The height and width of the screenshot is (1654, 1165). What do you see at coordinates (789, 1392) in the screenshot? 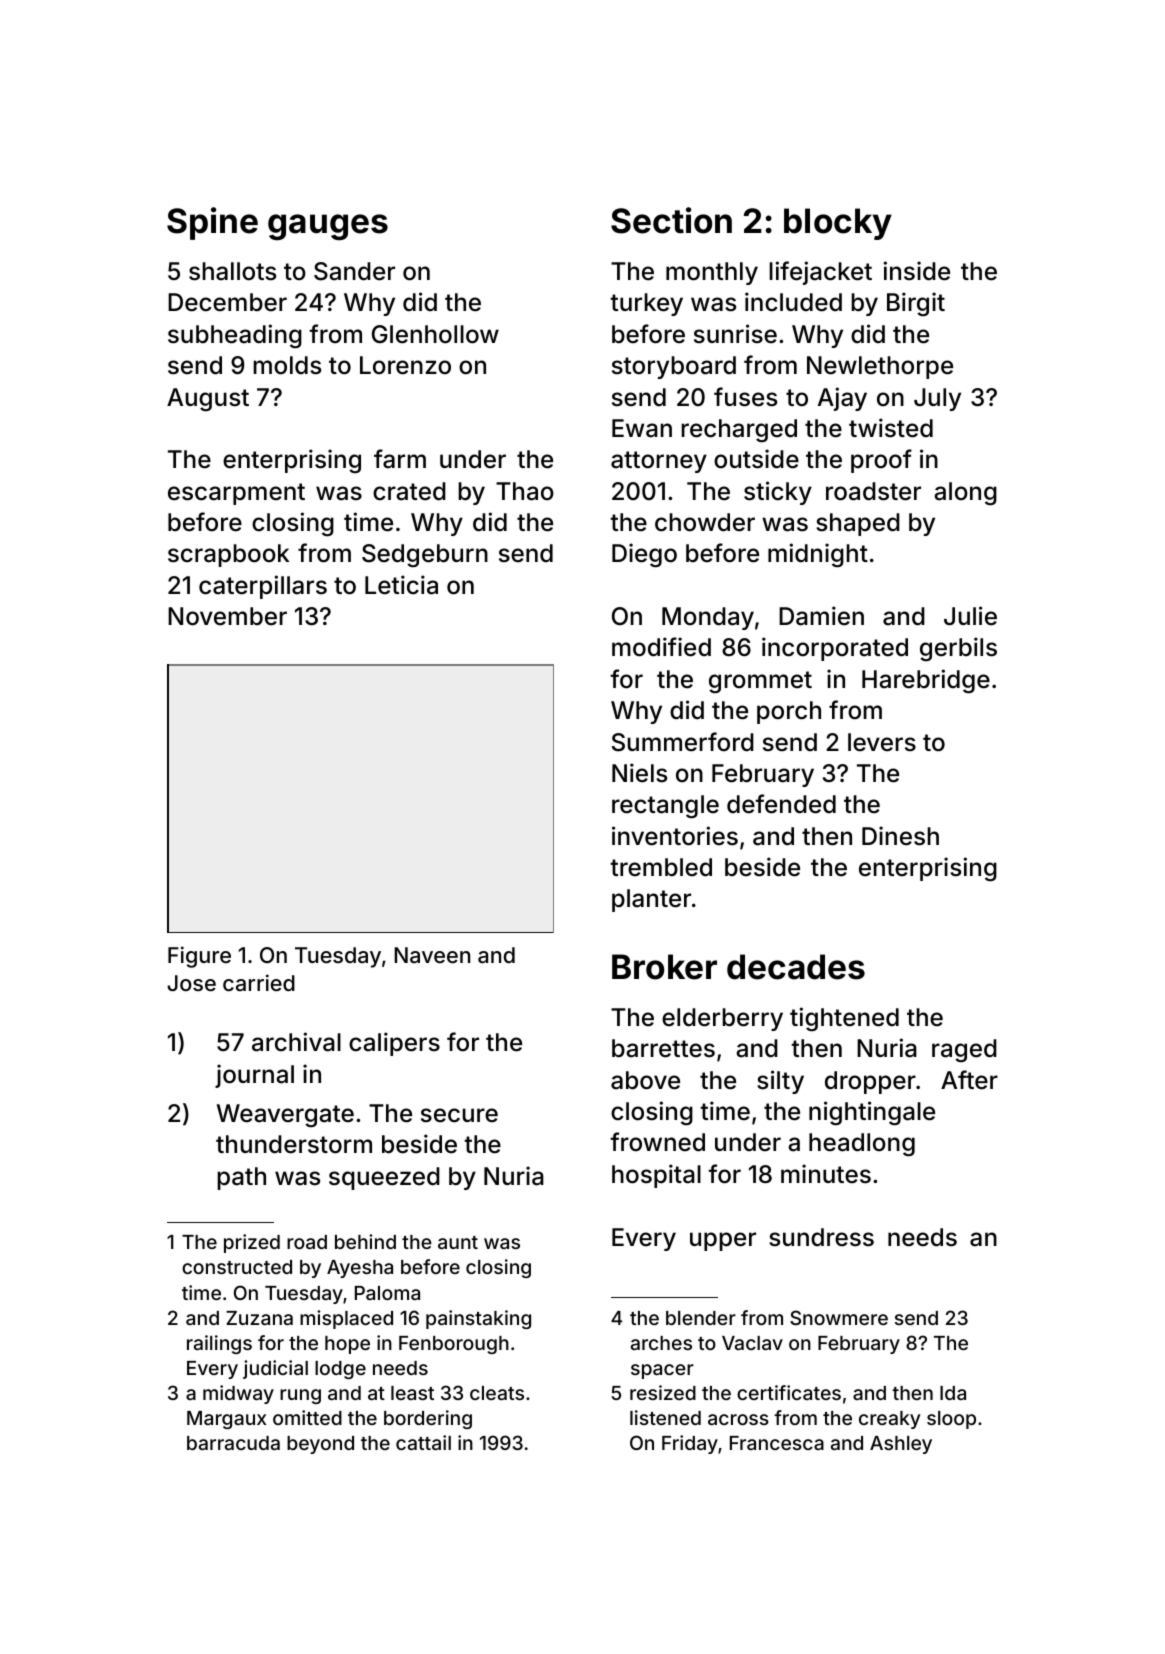
I see `certificates` at bounding box center [789, 1392].
